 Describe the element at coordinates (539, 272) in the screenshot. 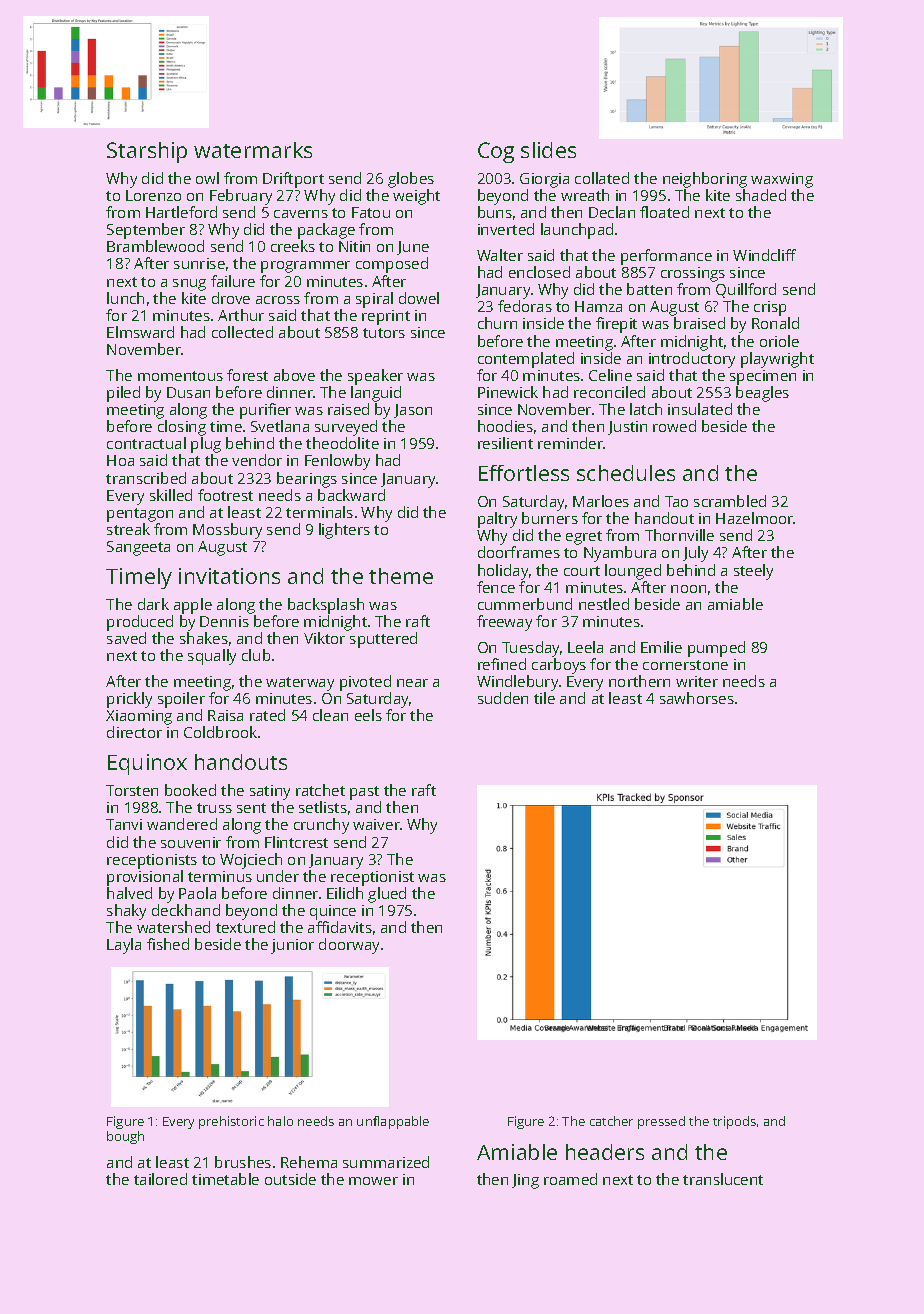

I see `enclosed` at that location.
